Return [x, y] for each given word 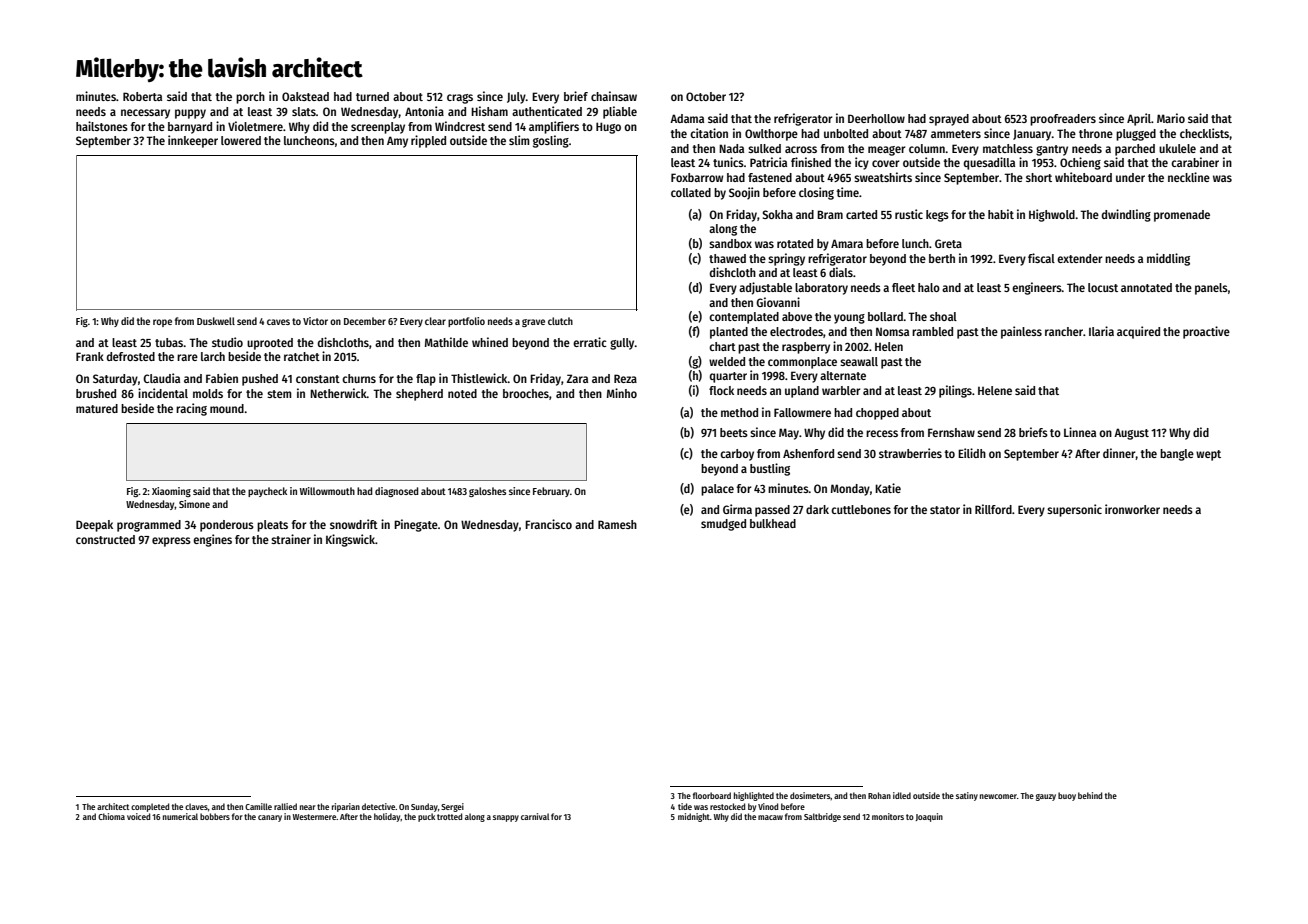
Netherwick [338, 393]
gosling [551, 141]
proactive [1206, 332]
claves [196, 806]
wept [1208, 455]
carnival [535, 816]
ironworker [1132, 509]
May [789, 434]
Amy [397, 142]
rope [162, 323]
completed [150, 807]
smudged [723, 525]
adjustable [765, 288]
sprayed [949, 120]
